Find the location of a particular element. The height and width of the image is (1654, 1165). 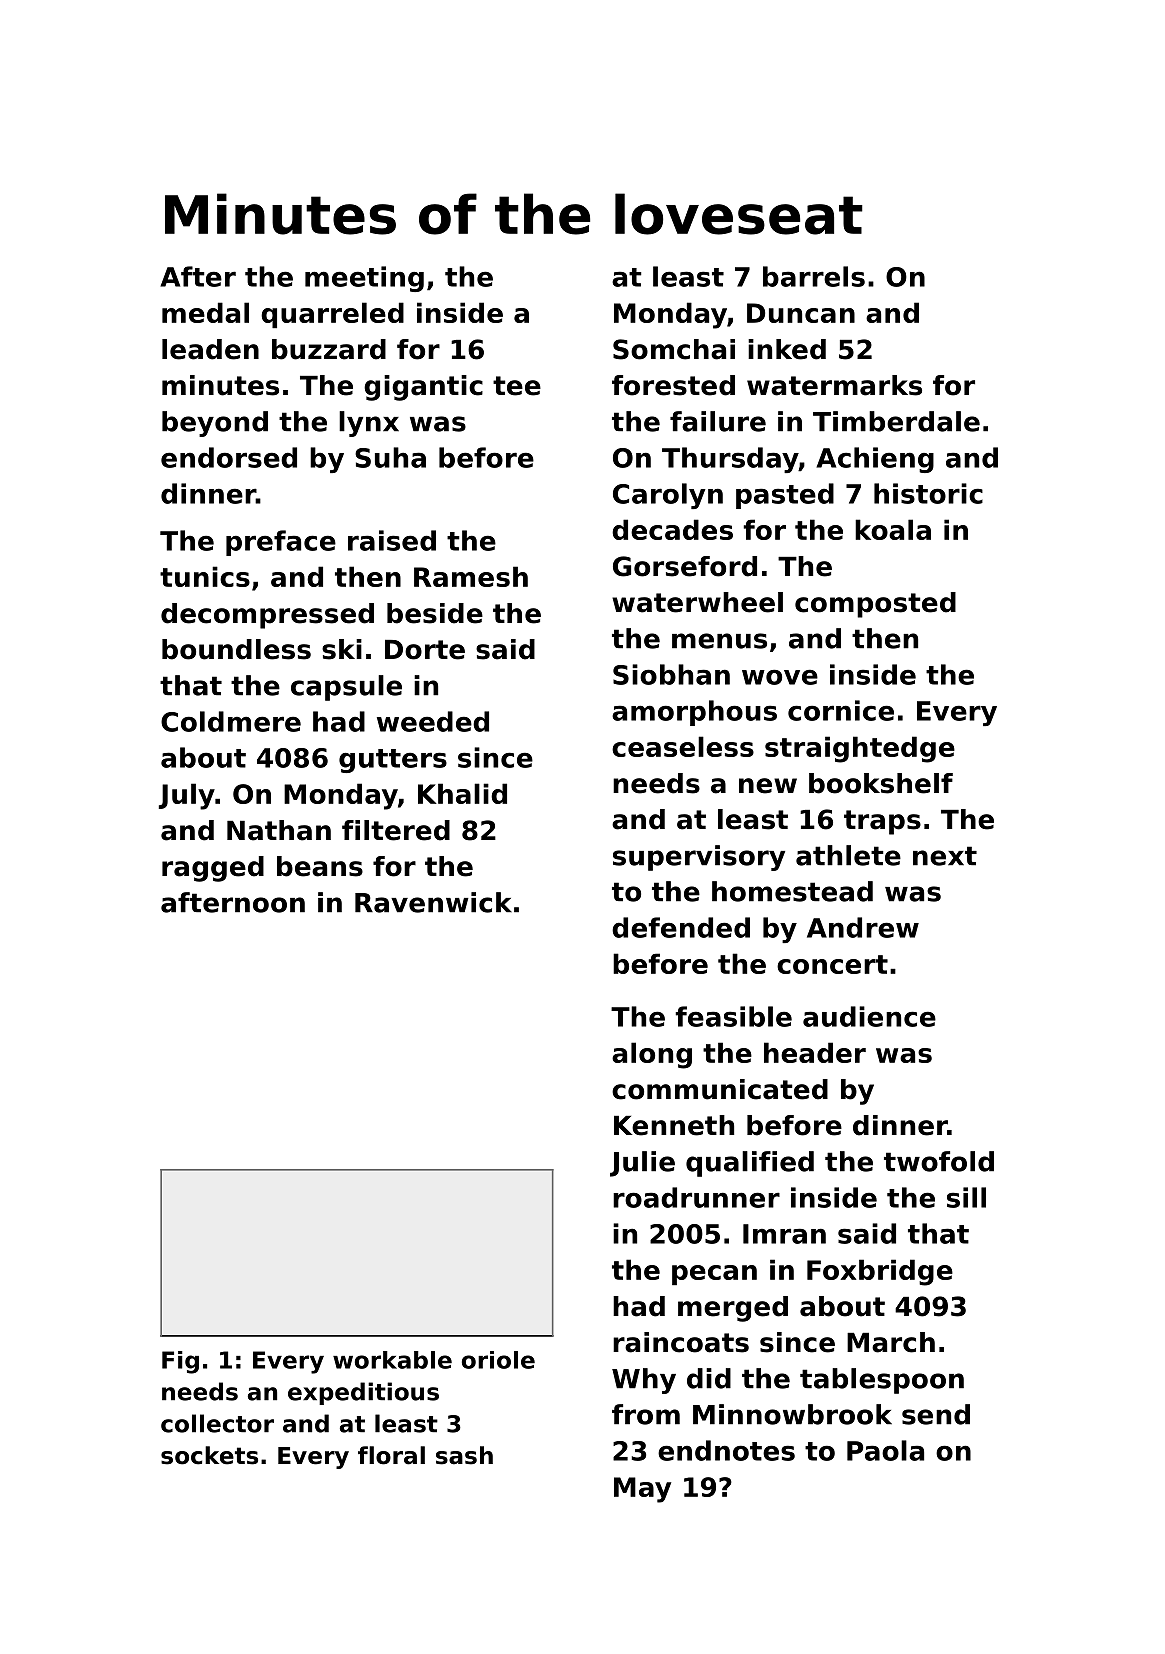

Duncan is located at coordinates (801, 313).
